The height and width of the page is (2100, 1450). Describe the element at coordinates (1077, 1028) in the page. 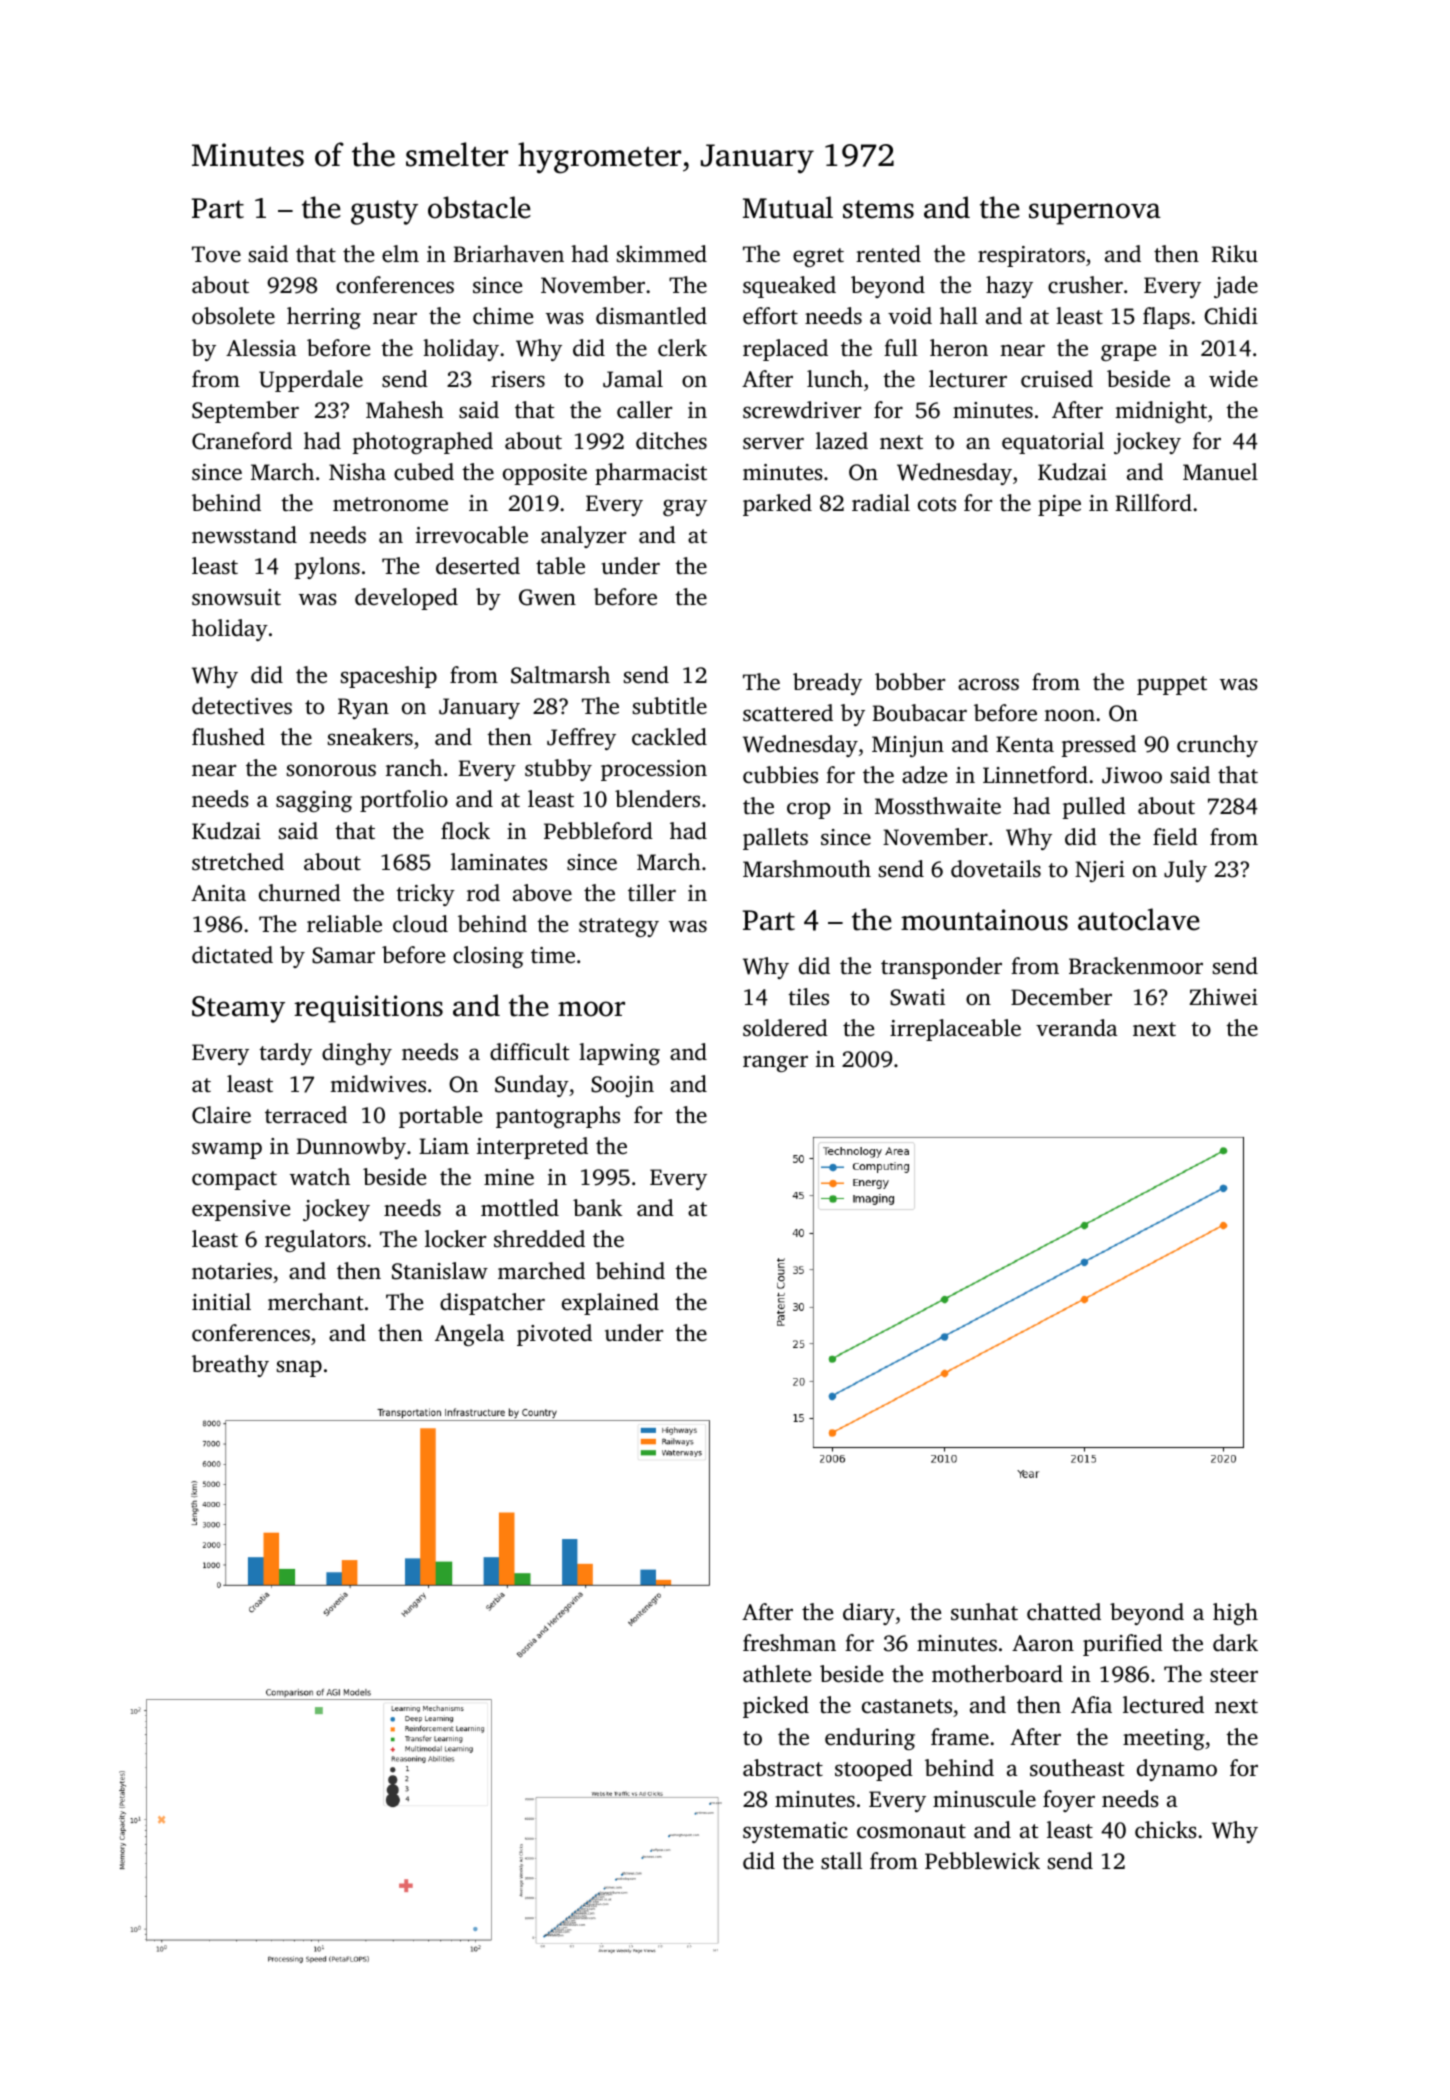

I see `veranda` at that location.
